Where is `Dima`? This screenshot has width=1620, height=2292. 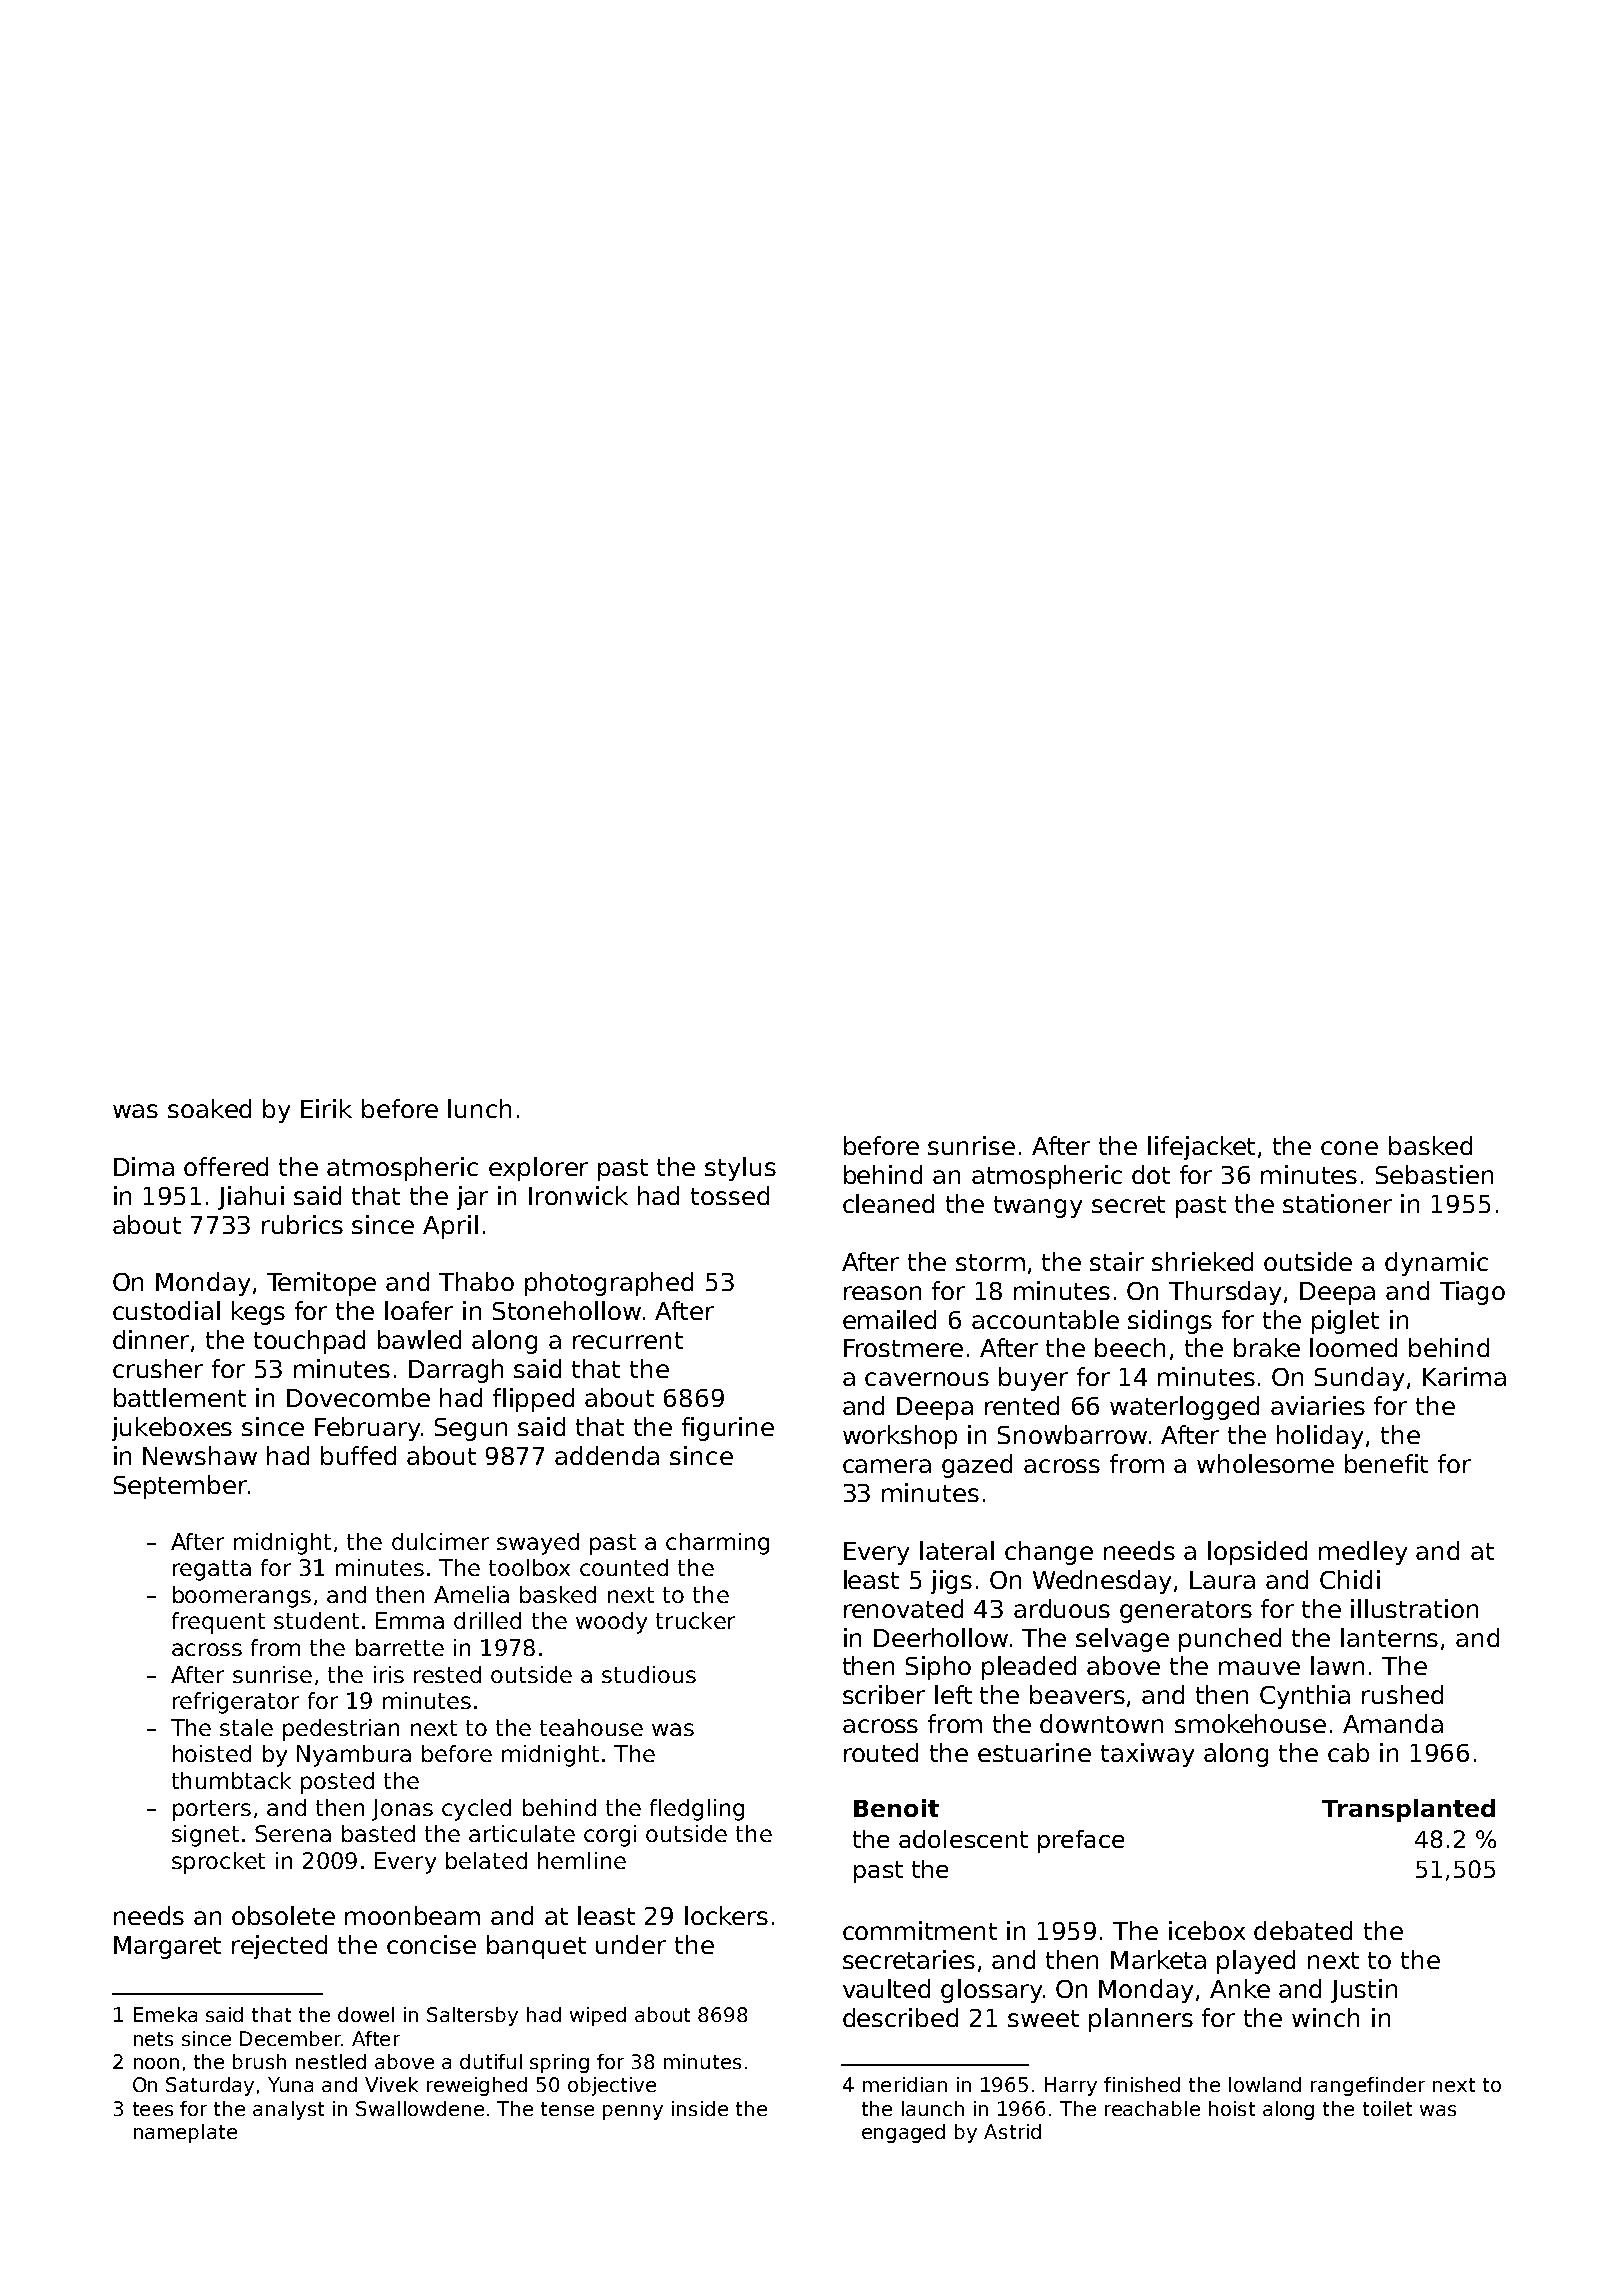
Dima is located at coordinates (144, 1166).
